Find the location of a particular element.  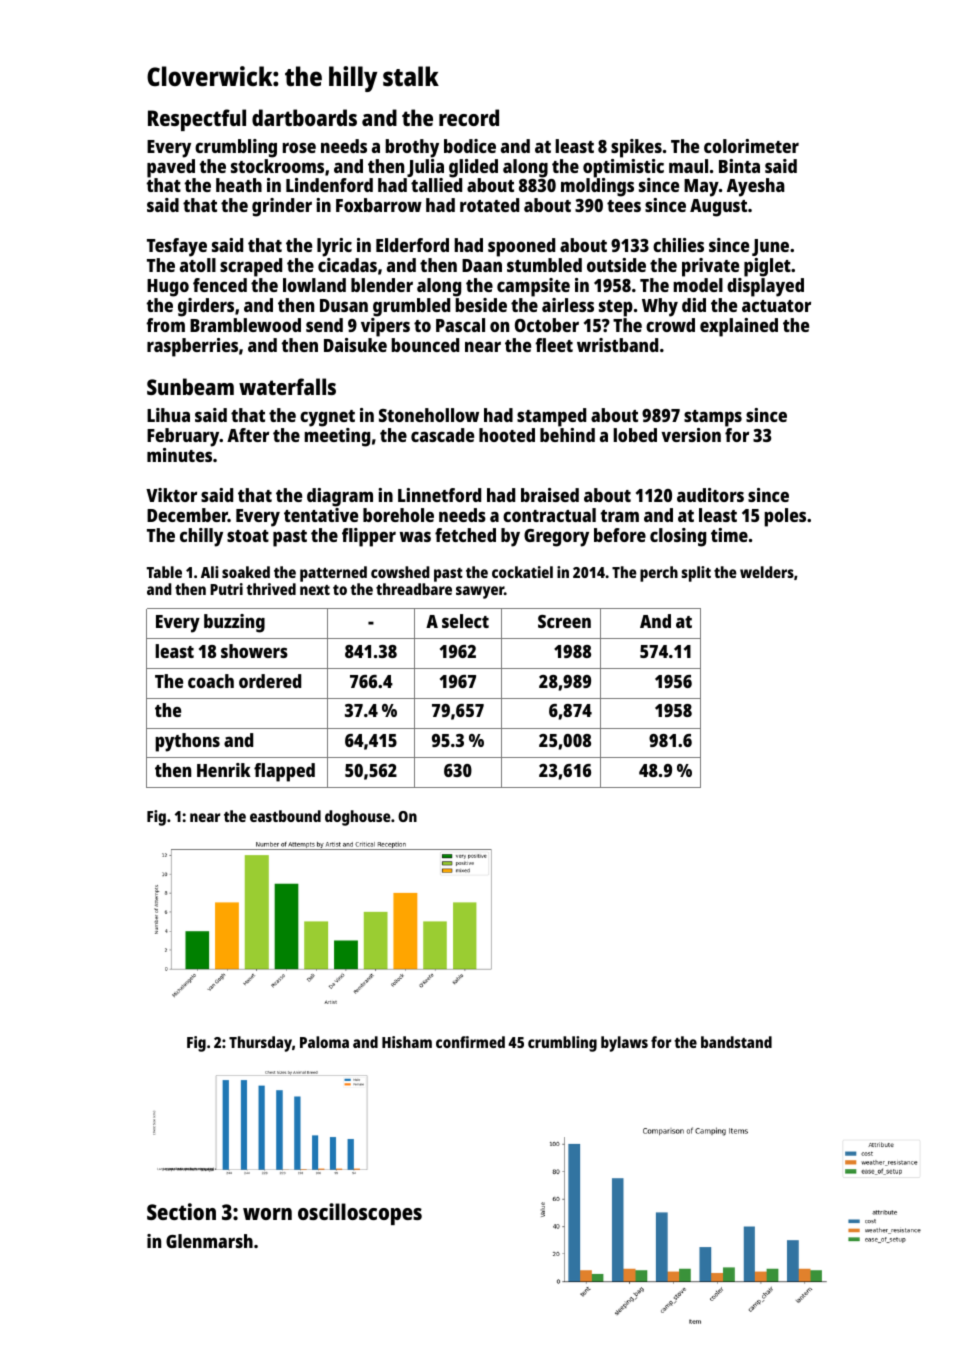

bandstand is located at coordinates (736, 1042).
